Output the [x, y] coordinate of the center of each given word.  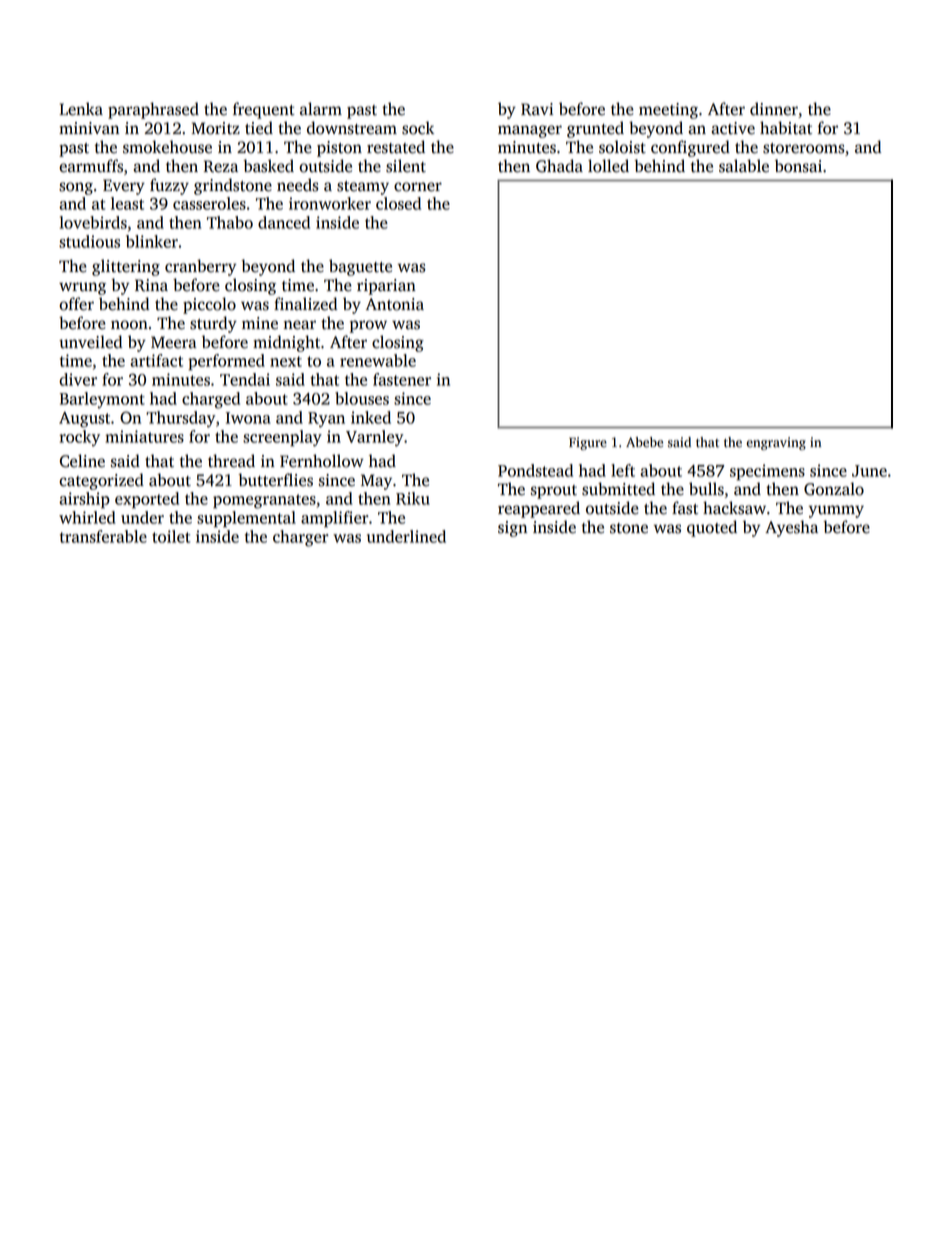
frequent [264, 110]
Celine [82, 461]
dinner [774, 109]
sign [512, 529]
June [869, 471]
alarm [321, 109]
